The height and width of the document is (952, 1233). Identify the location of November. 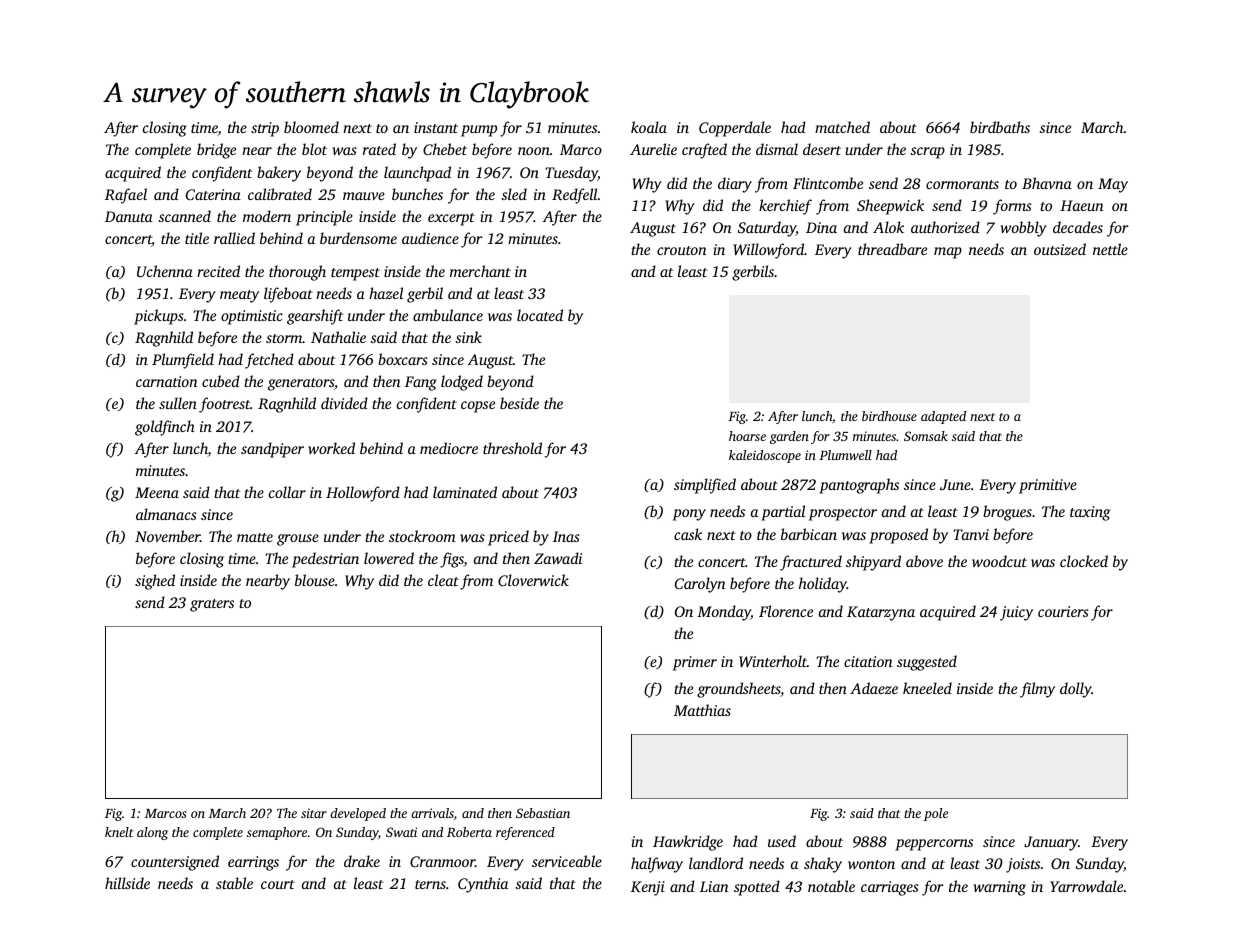
(167, 536).
